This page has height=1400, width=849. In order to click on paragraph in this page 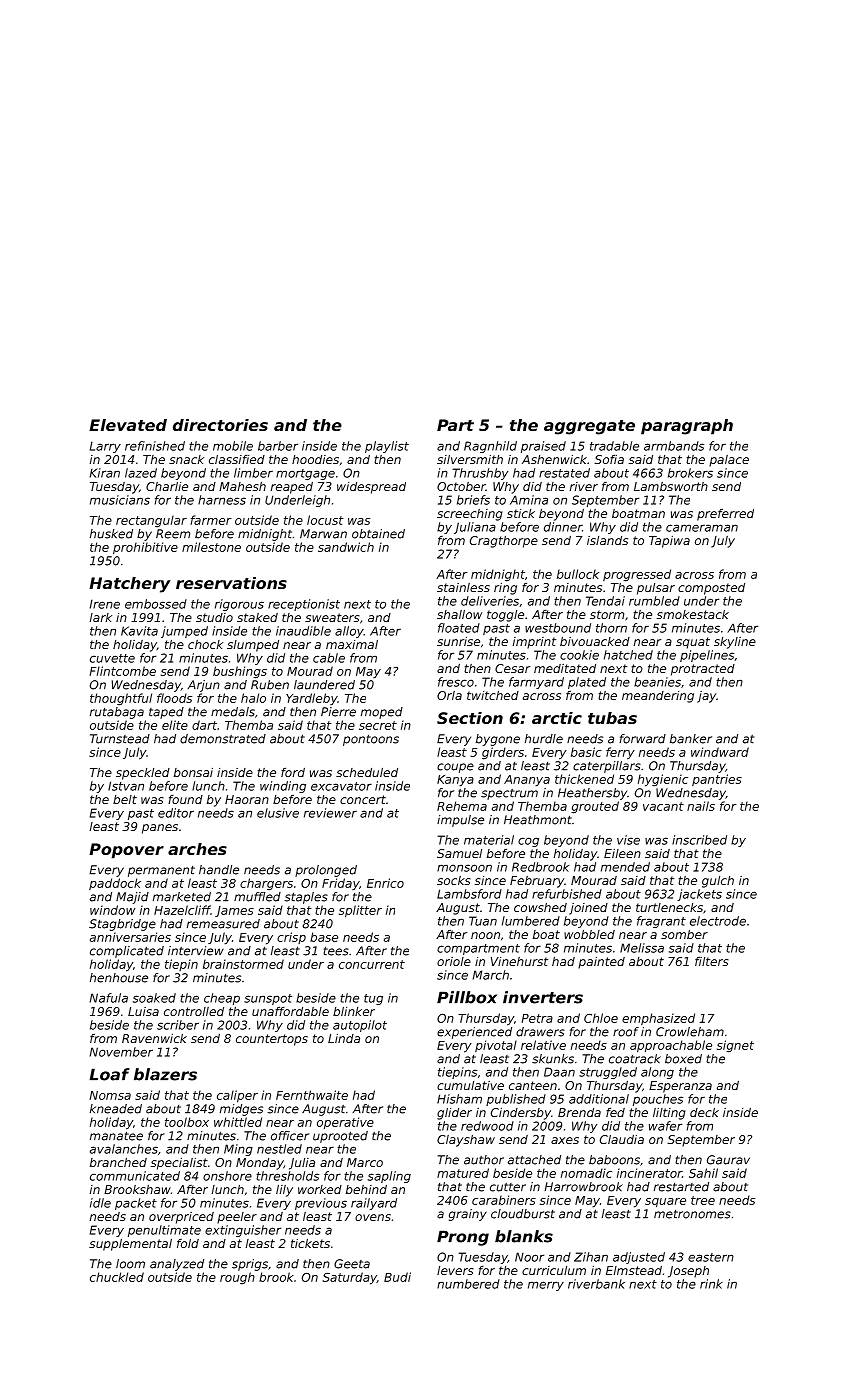, I will do `click(687, 427)`.
